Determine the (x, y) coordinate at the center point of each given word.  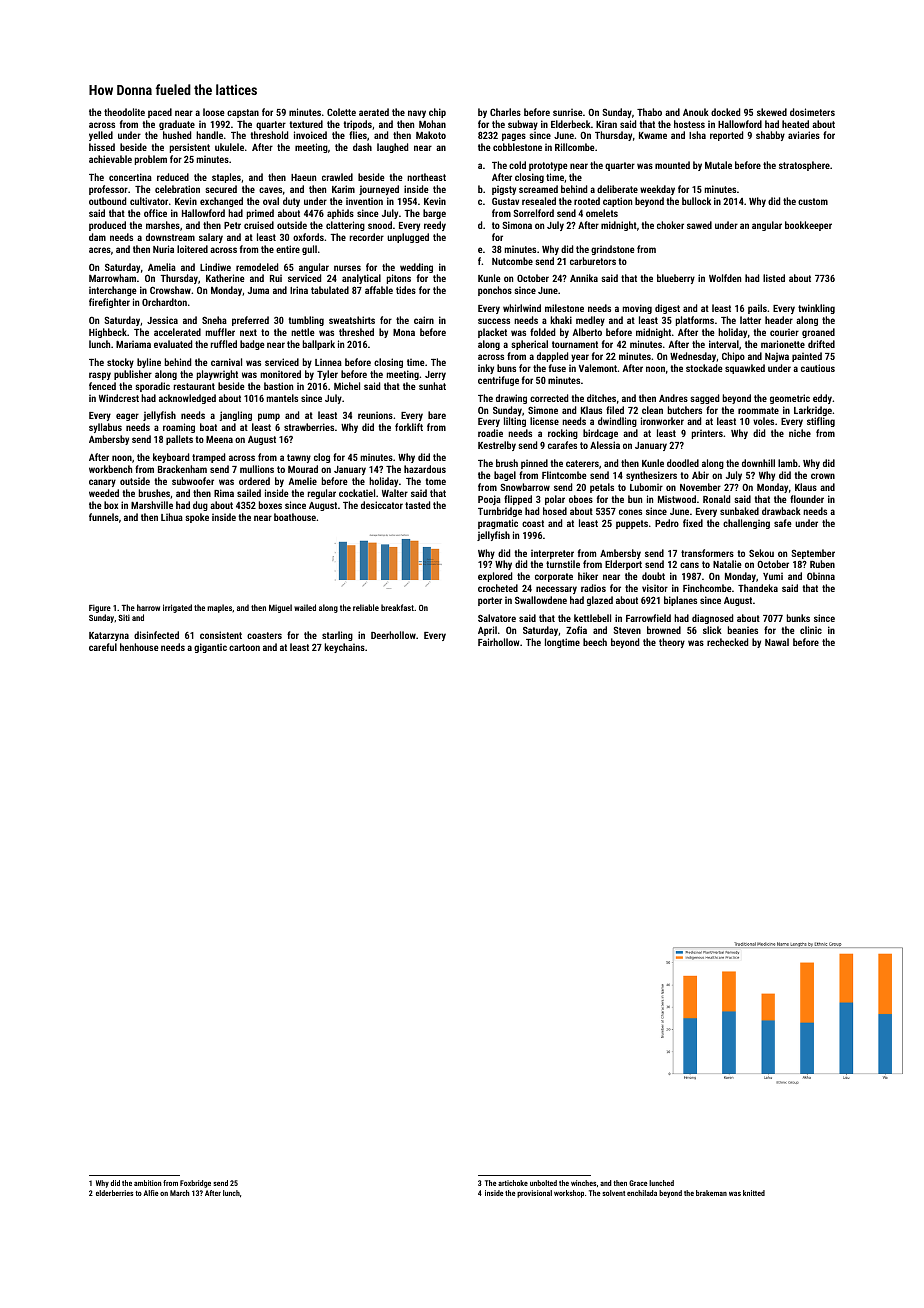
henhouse (139, 647)
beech (595, 642)
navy (417, 114)
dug (200, 506)
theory (672, 643)
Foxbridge (195, 1184)
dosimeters (812, 112)
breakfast (397, 607)
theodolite (124, 112)
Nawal (777, 642)
